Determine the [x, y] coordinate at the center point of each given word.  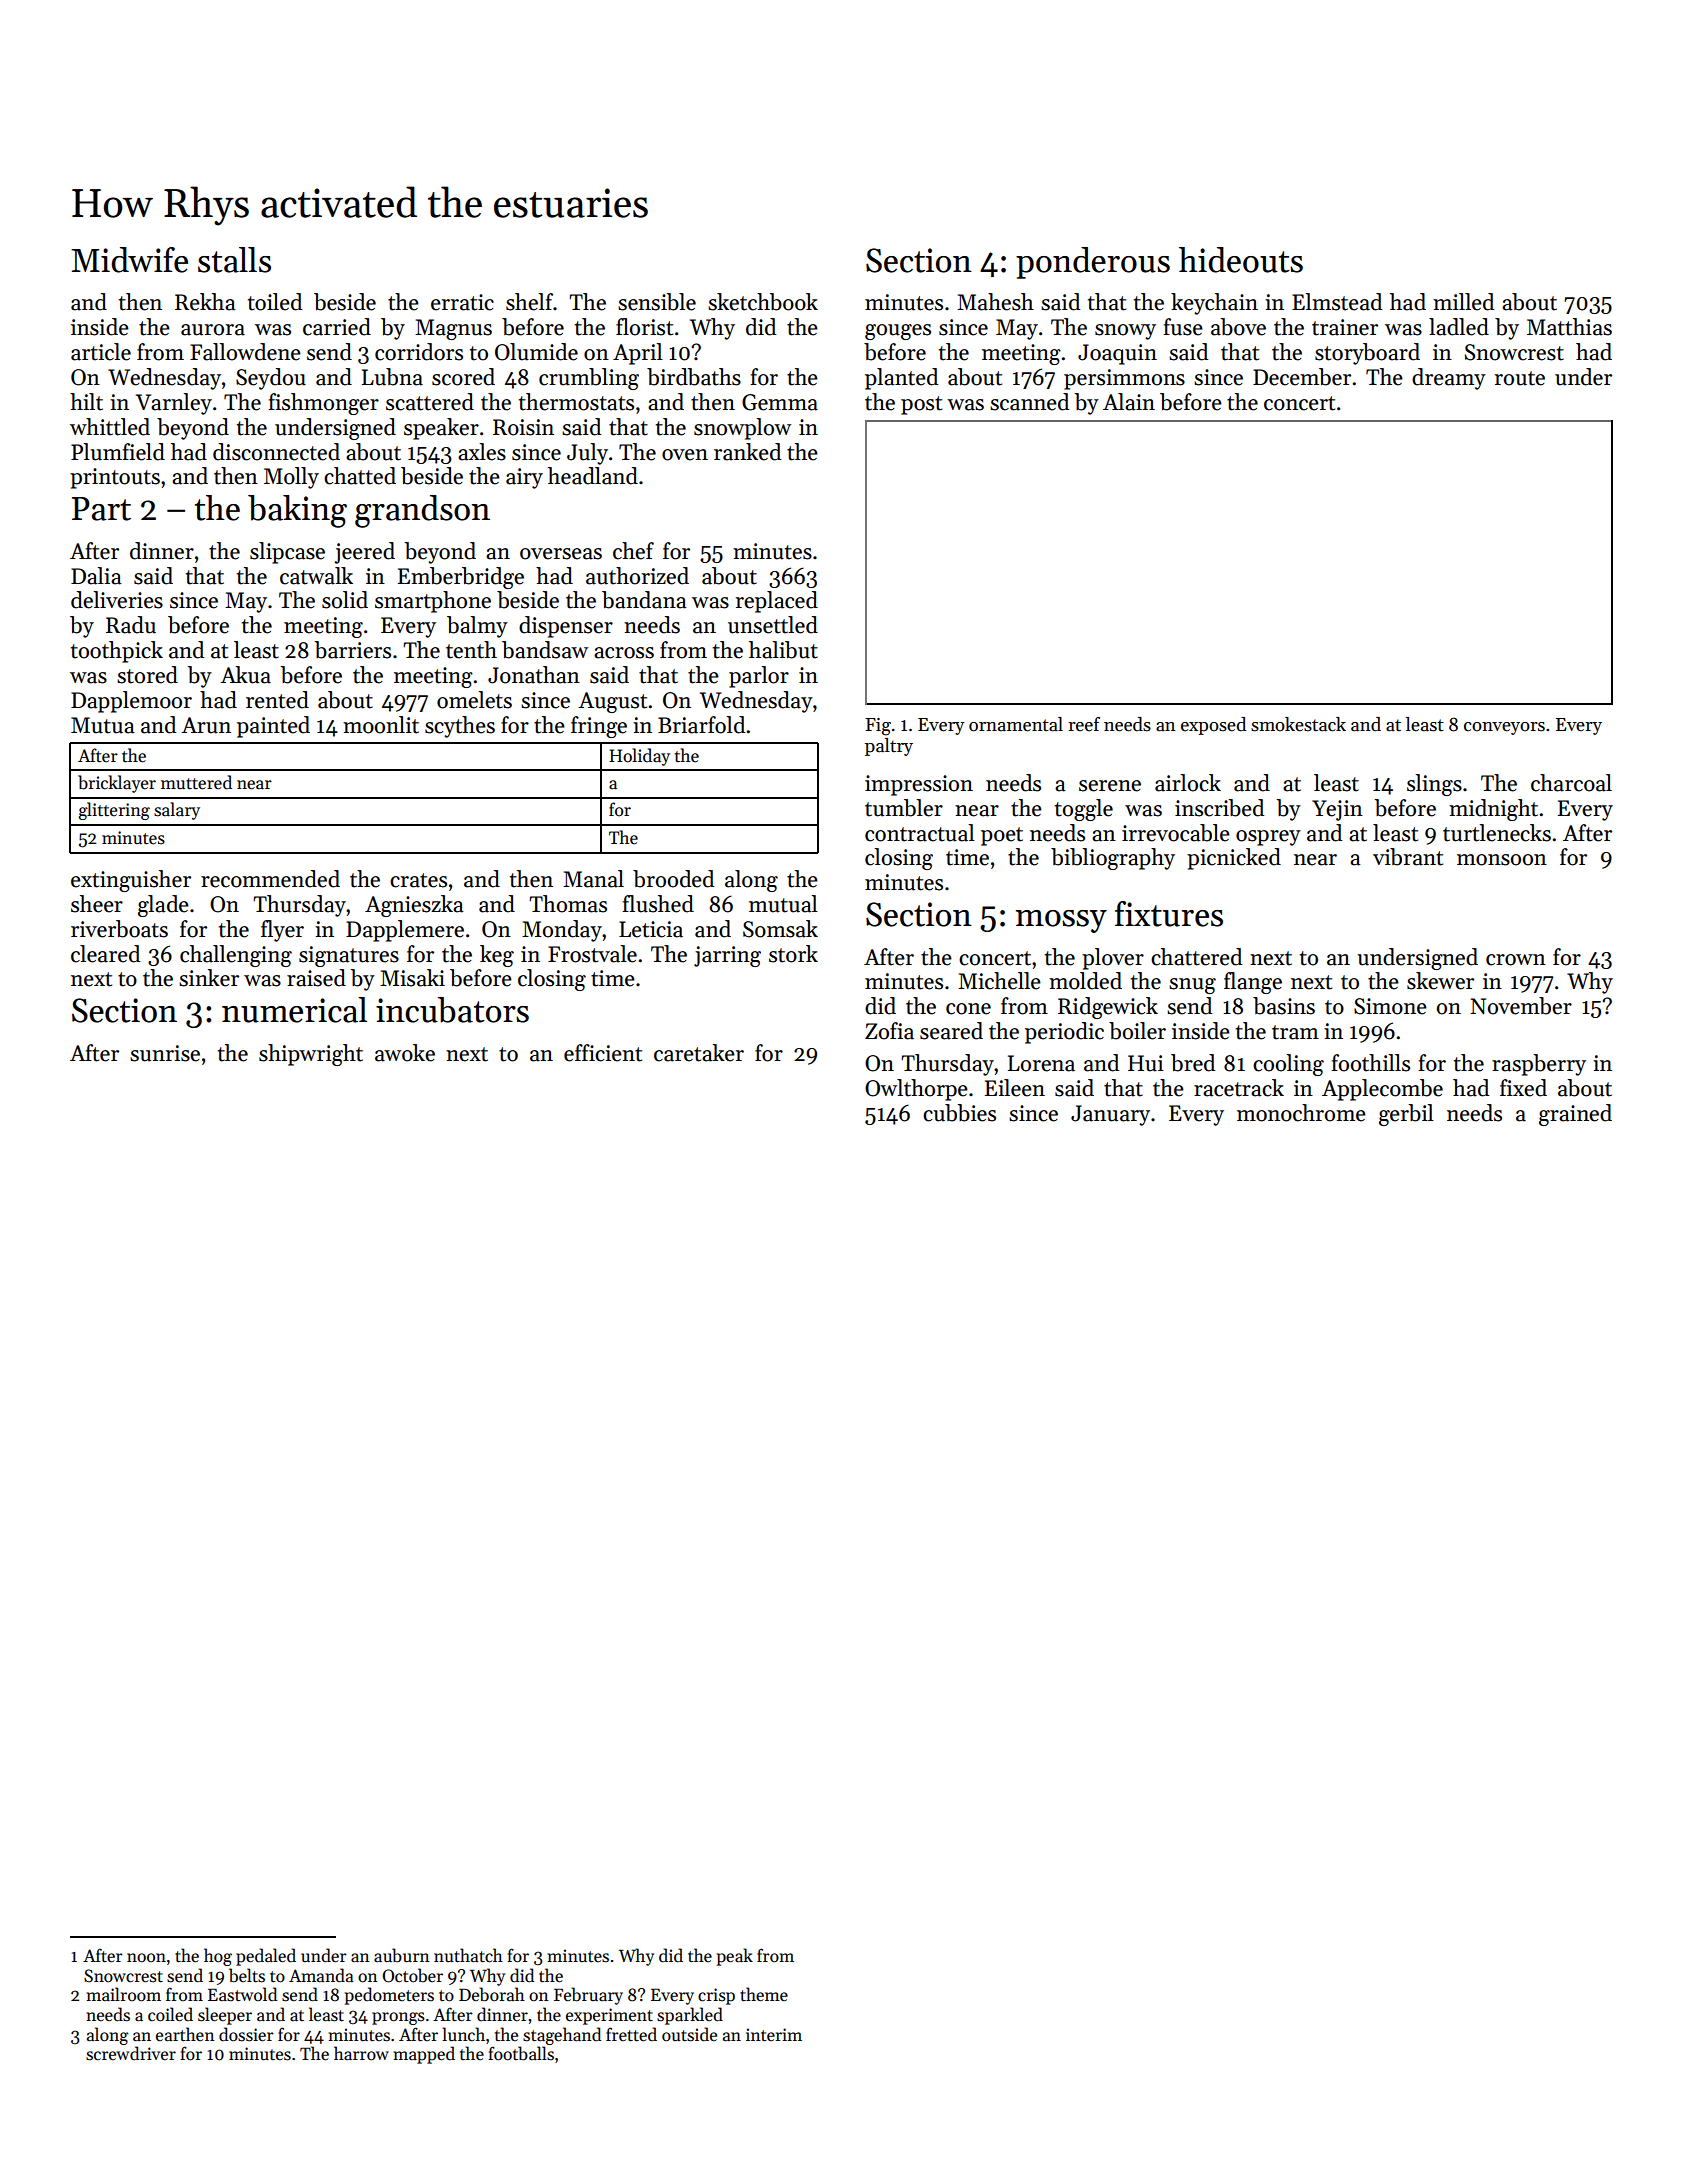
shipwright [311, 1055]
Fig [878, 727]
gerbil [1406, 1115]
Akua [245, 675]
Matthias [1569, 327]
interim [774, 2034]
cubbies [959, 1113]
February [588, 1996]
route [1520, 378]
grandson [422, 511]
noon [146, 1958]
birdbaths [694, 377]
